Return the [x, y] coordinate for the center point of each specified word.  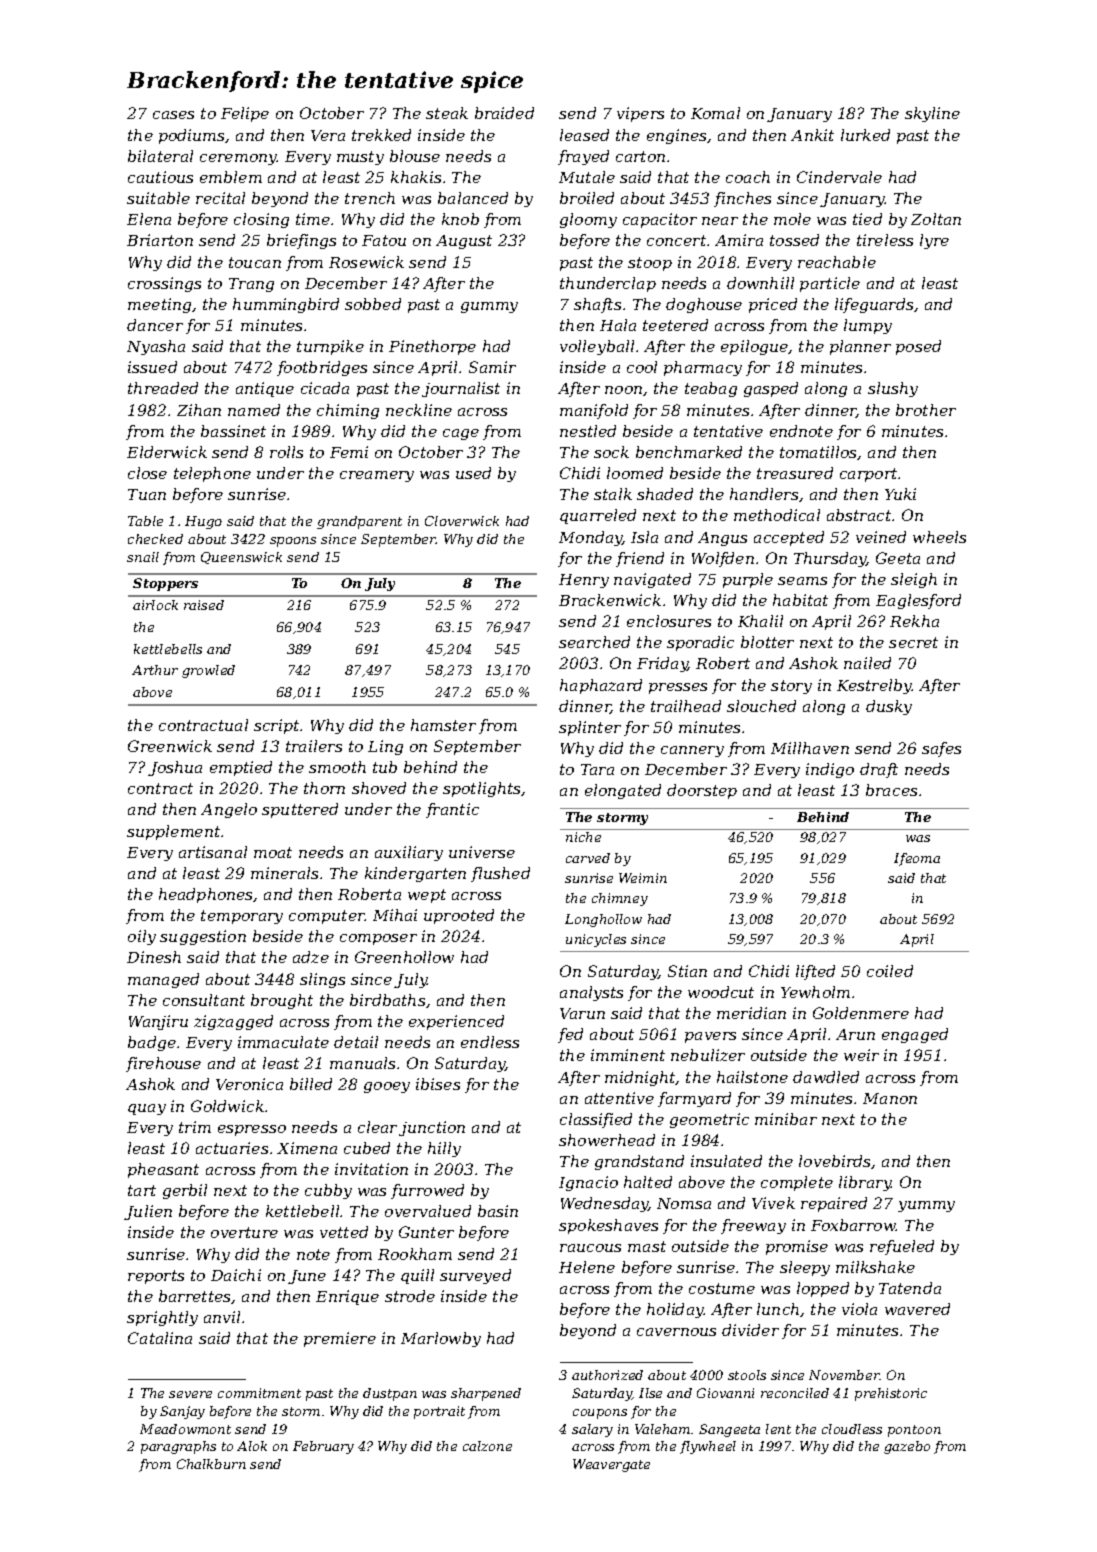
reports [156, 1277]
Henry [584, 581]
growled [208, 671]
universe [482, 852]
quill [417, 1276]
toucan [255, 262]
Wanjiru [158, 1022]
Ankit [812, 135]
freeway [753, 1226]
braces [891, 790]
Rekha [914, 621]
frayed [583, 157]
